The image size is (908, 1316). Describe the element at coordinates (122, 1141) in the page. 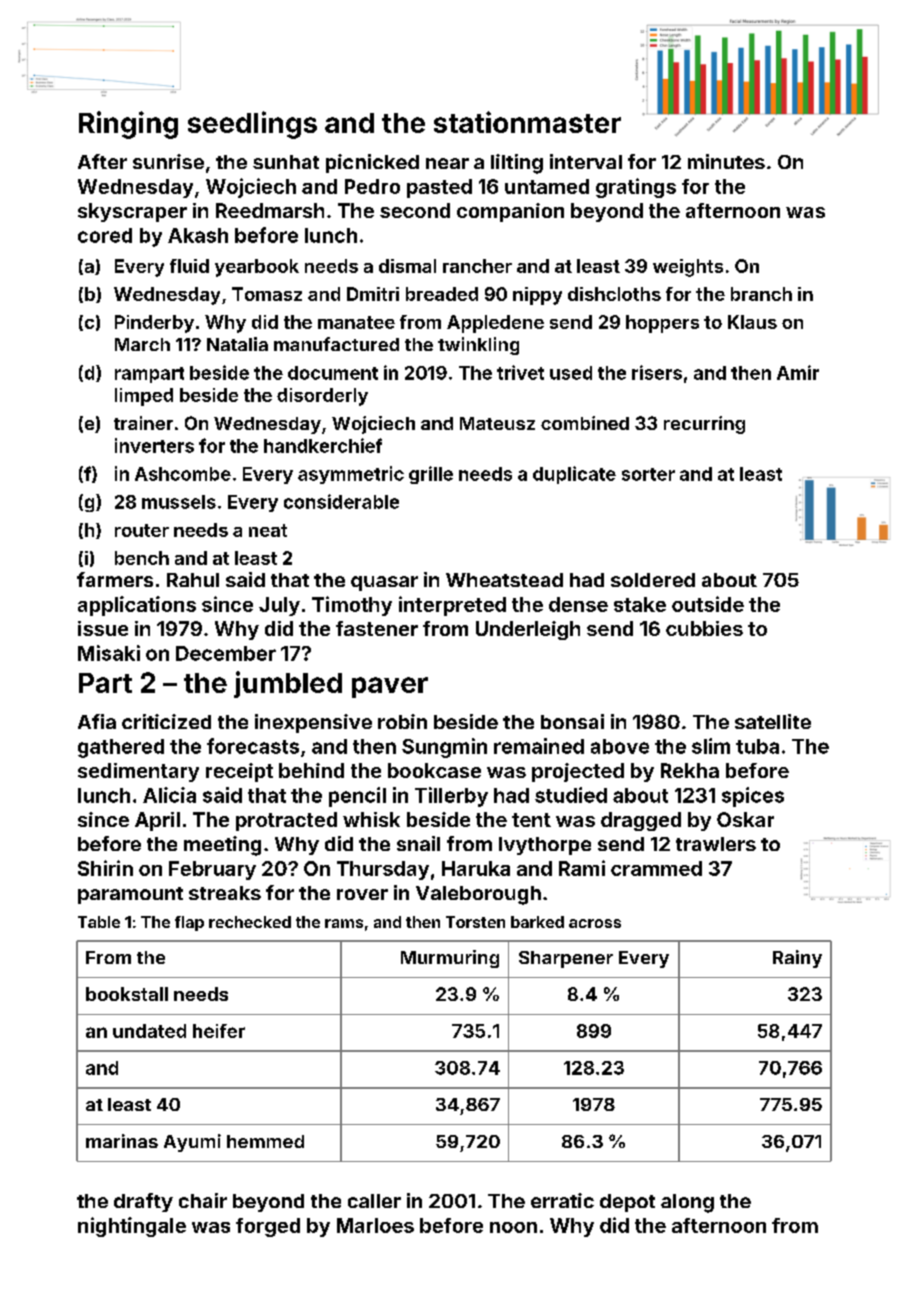

I see `marinas` at that location.
